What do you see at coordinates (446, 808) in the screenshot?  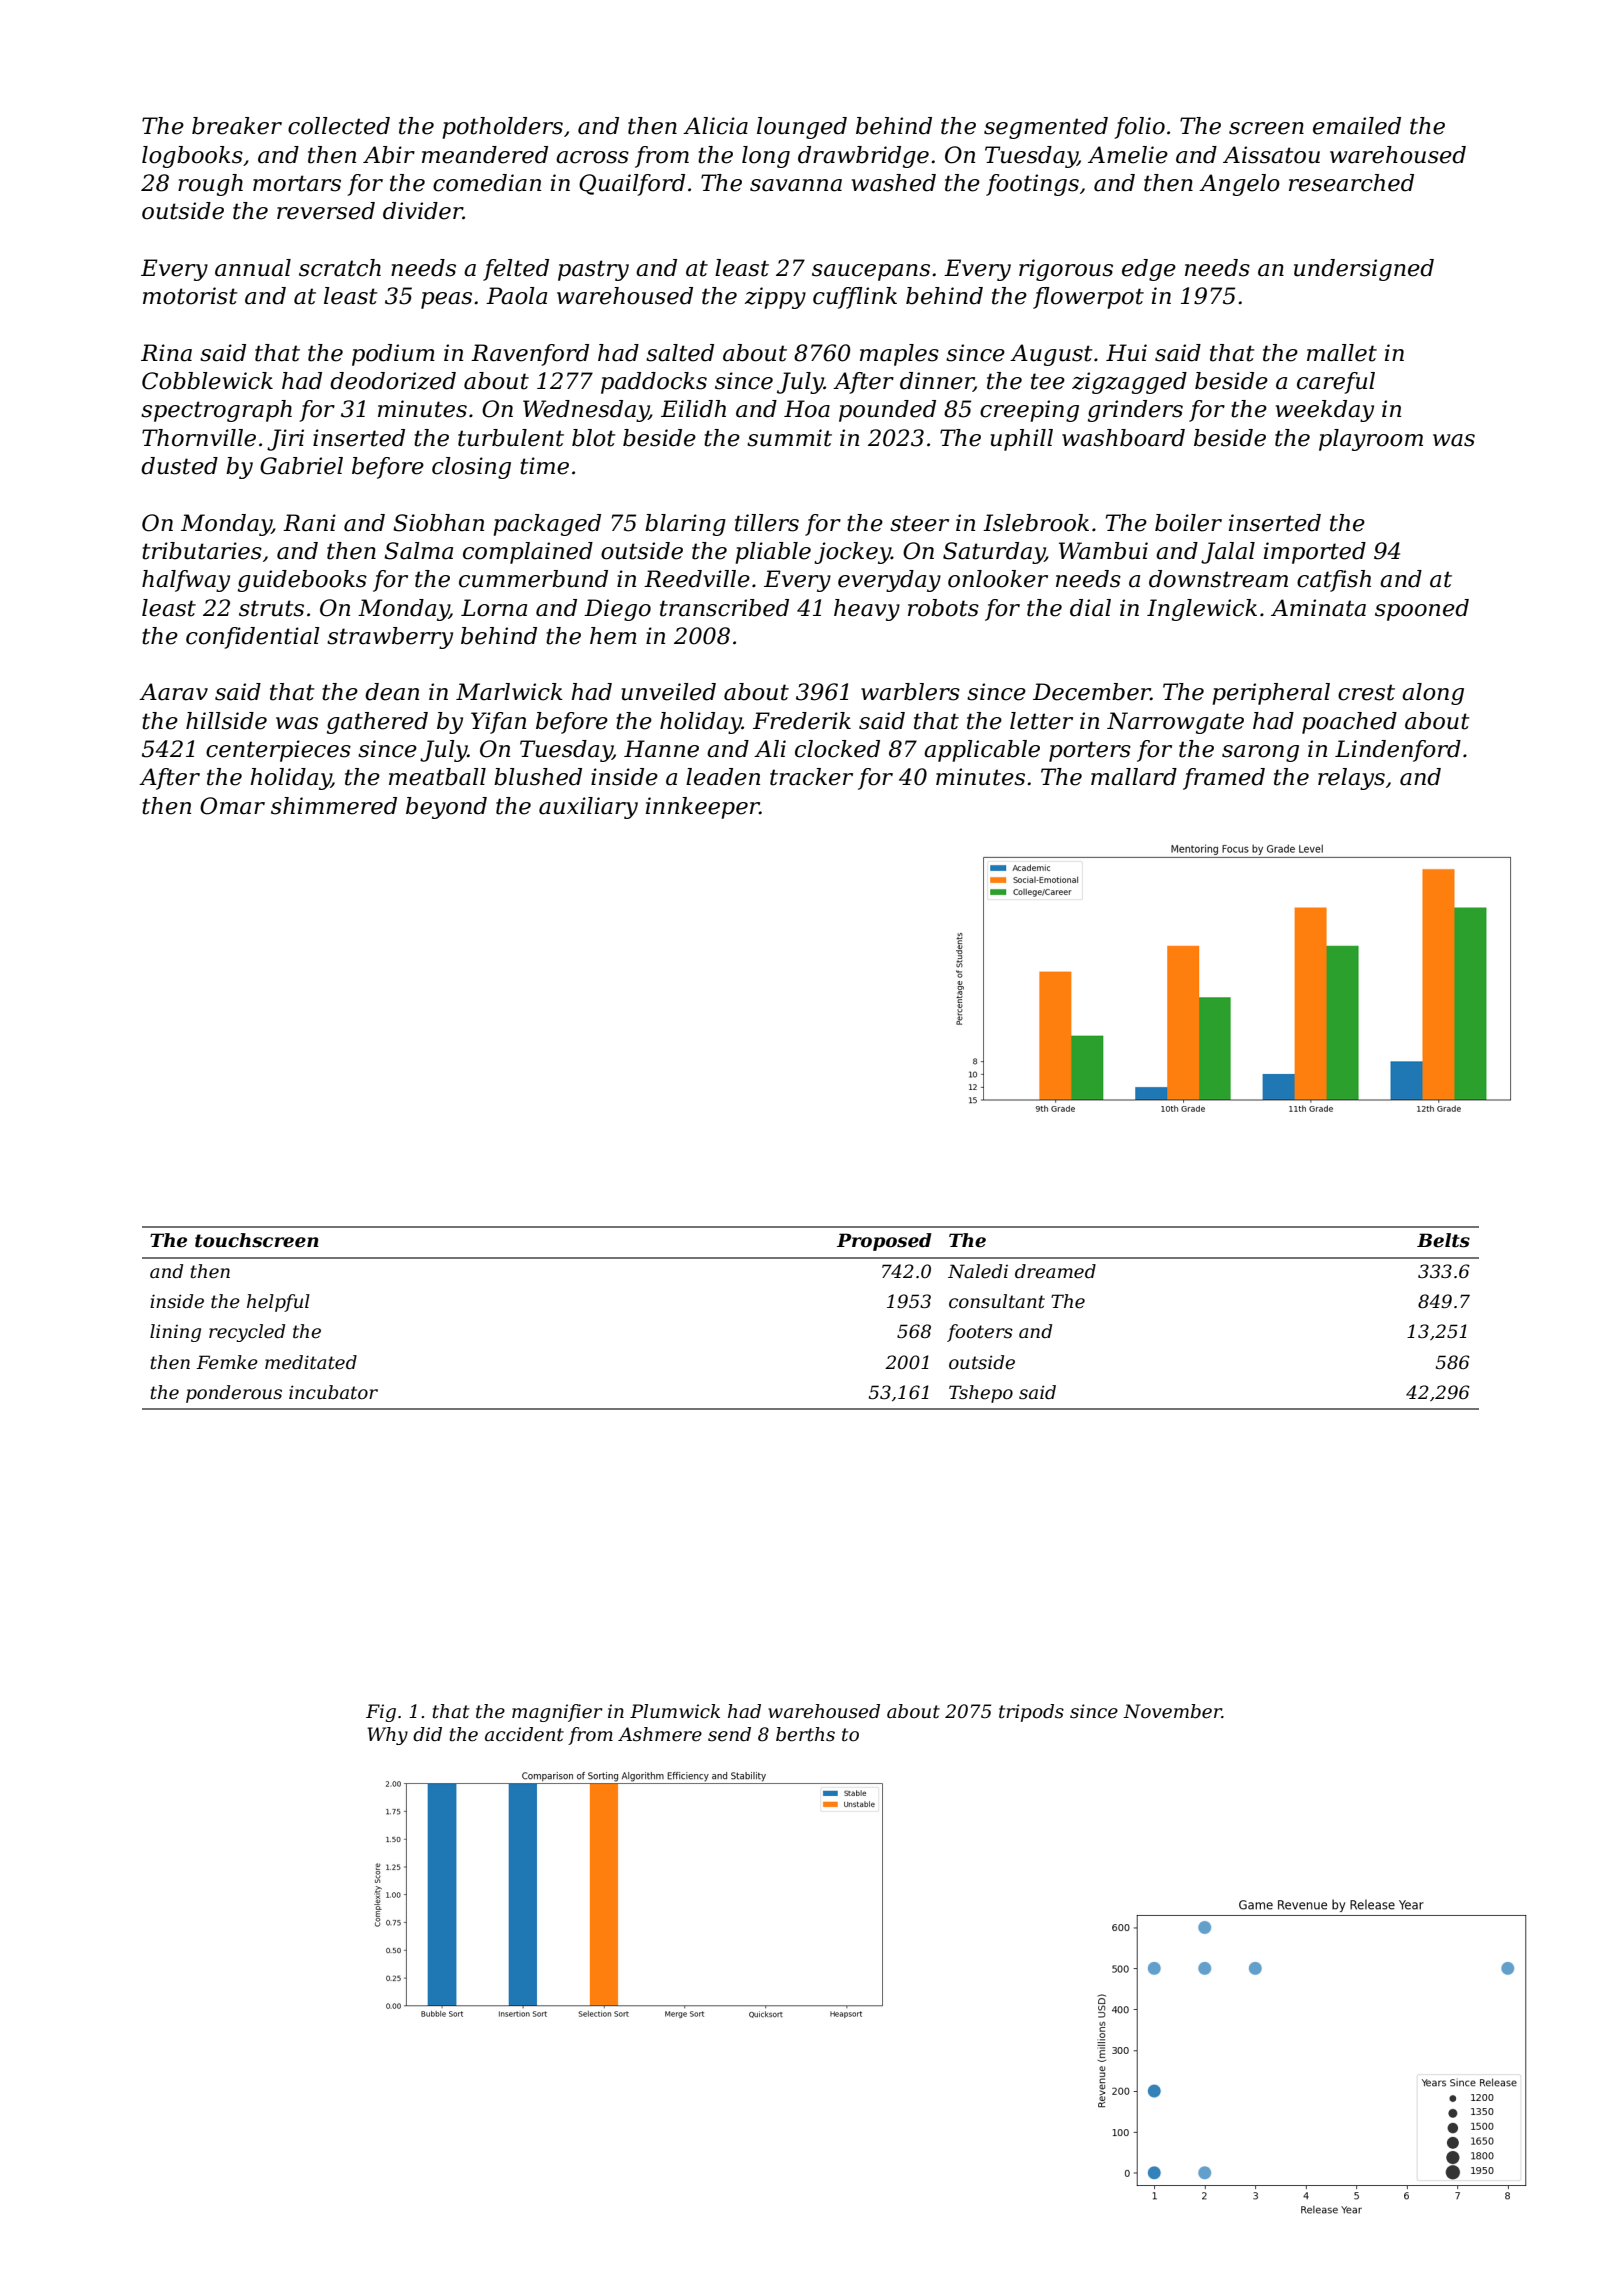 I see `beyond` at bounding box center [446, 808].
